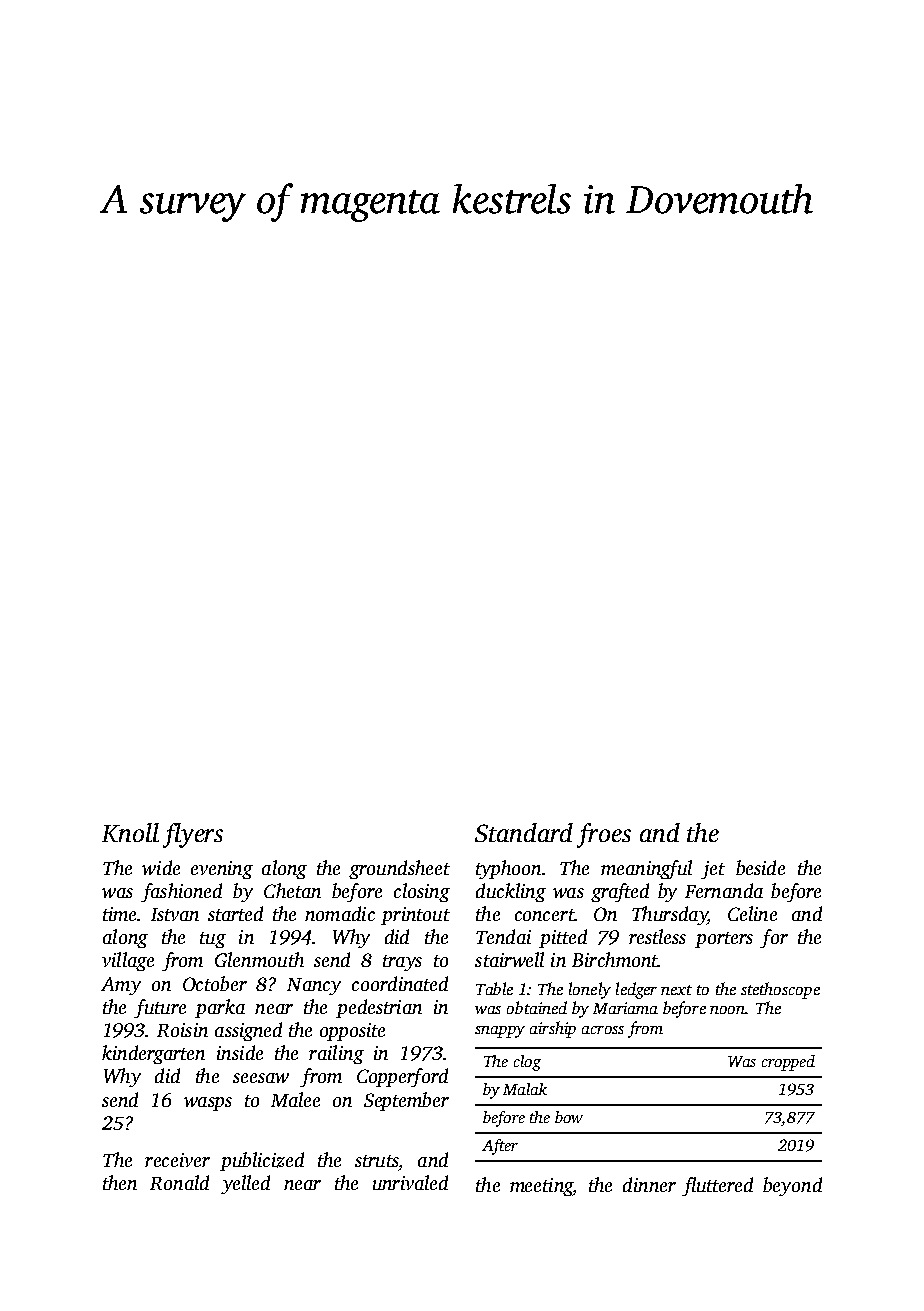 The width and height of the screenshot is (924, 1311). I want to click on inside, so click(240, 1052).
